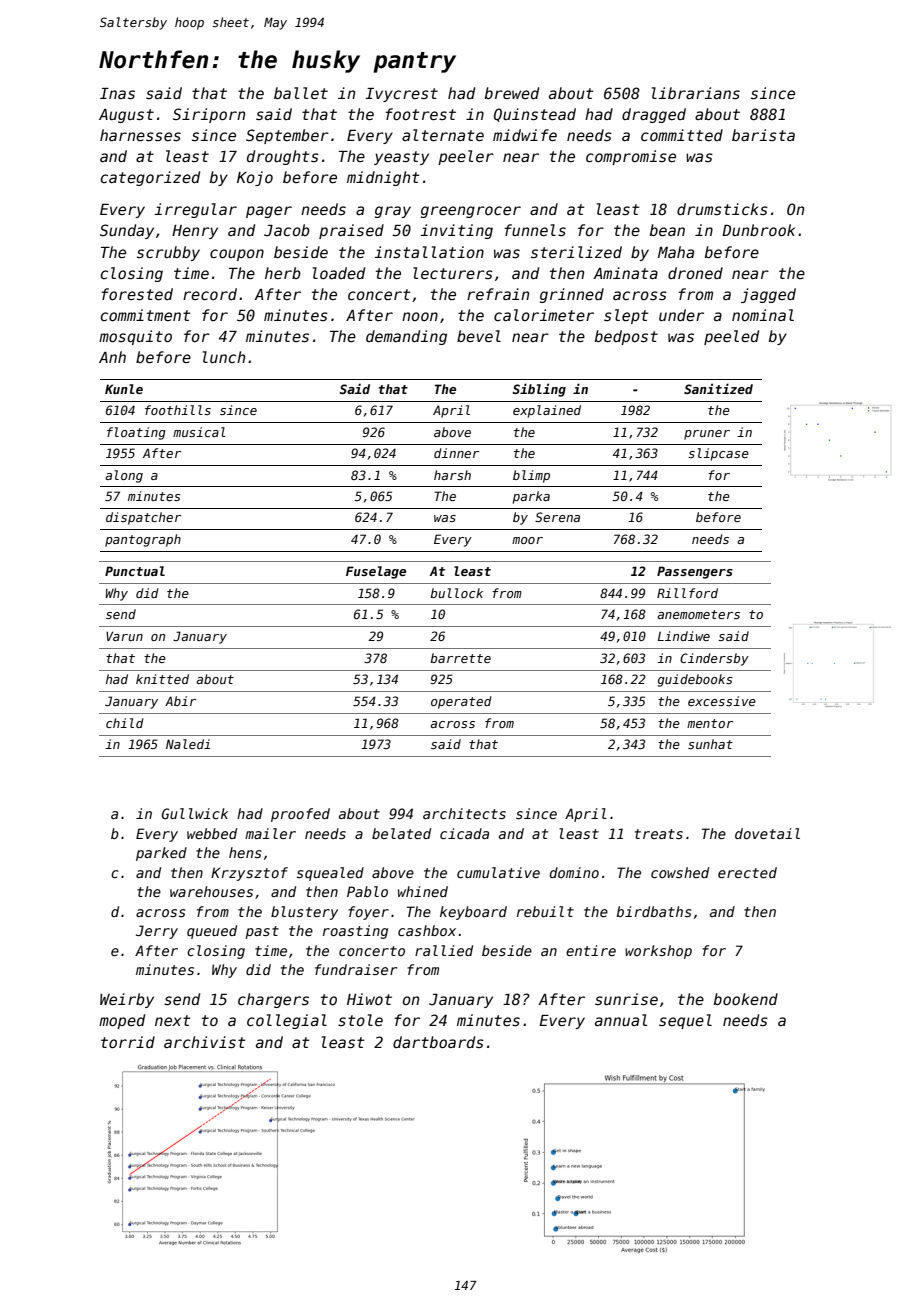  Describe the element at coordinates (135, 337) in the page. I see `mosquito` at that location.
